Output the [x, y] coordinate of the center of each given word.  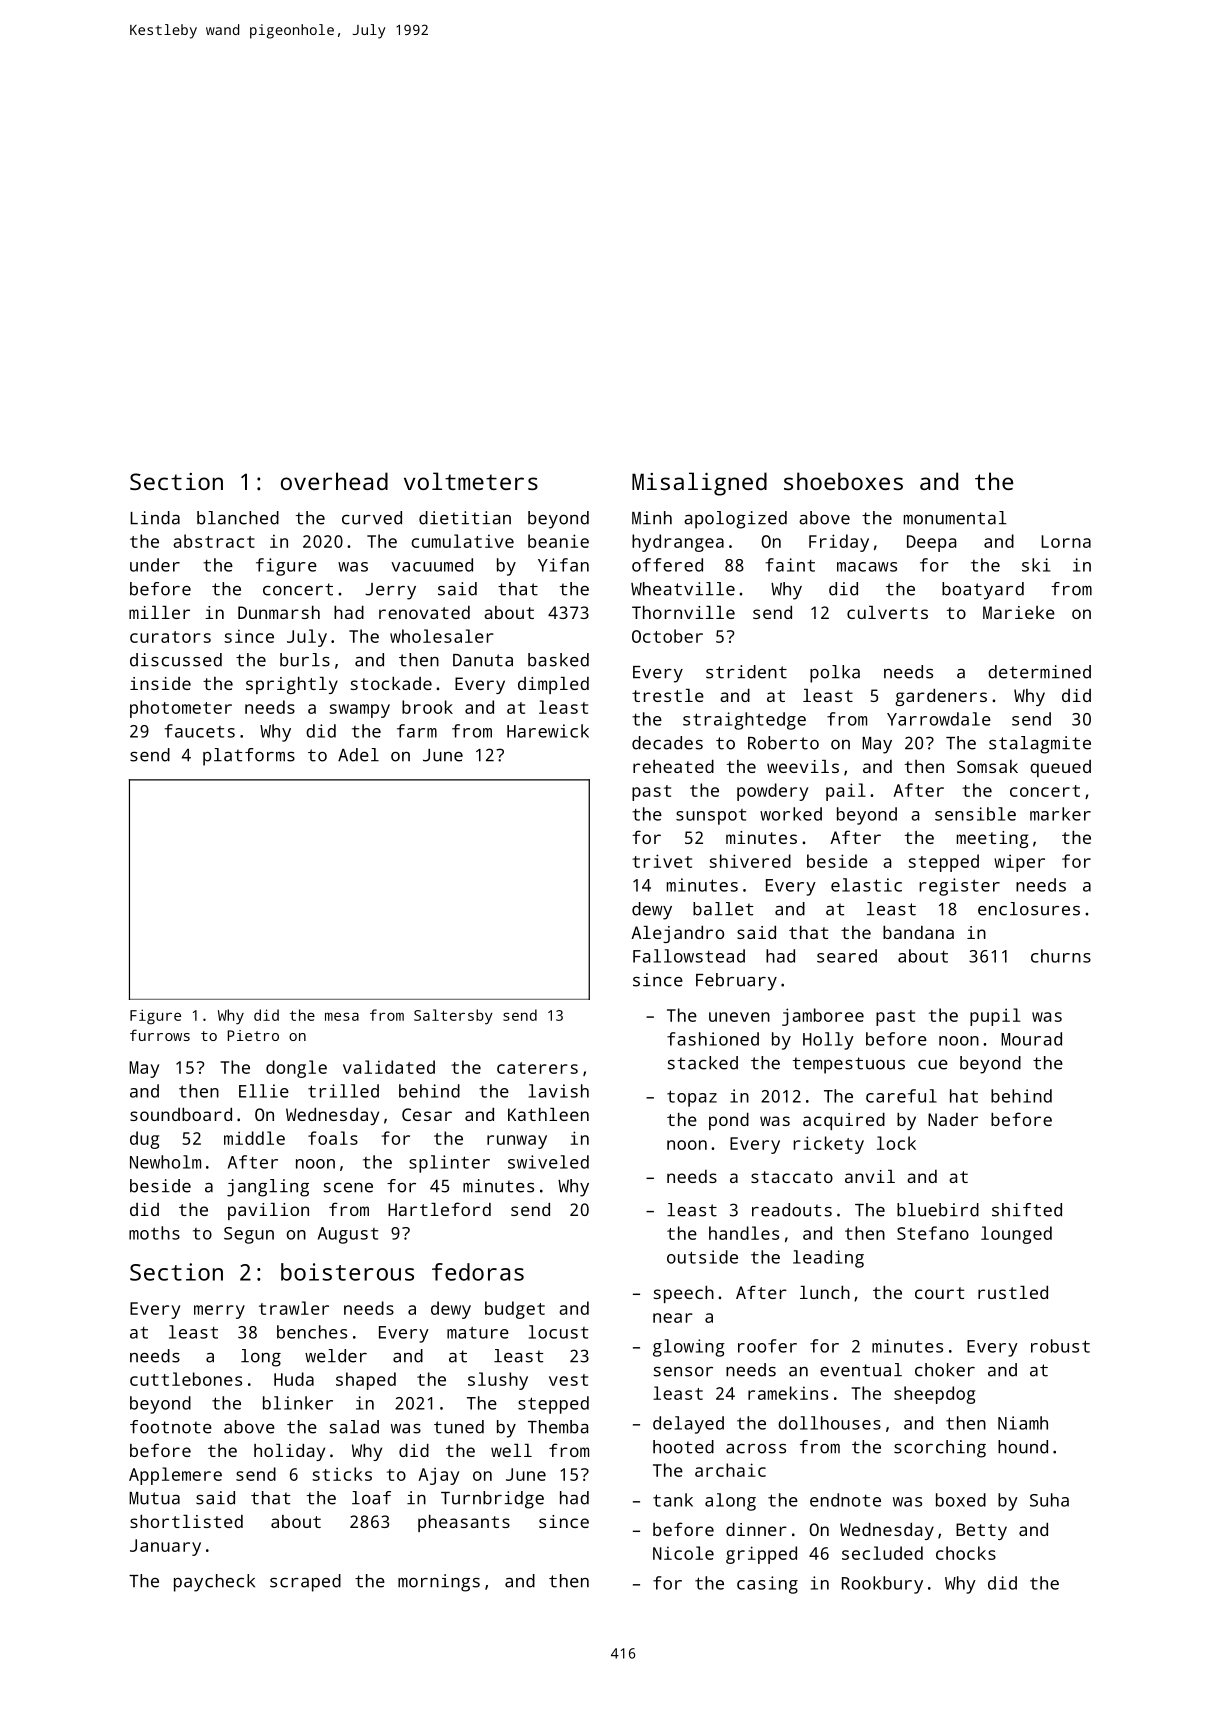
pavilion [268, 1211]
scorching [940, 1449]
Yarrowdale [939, 719]
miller [159, 612]
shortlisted [186, 1521]
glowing [689, 1348]
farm [417, 731]
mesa [342, 1016]
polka [835, 674]
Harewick [548, 731]
